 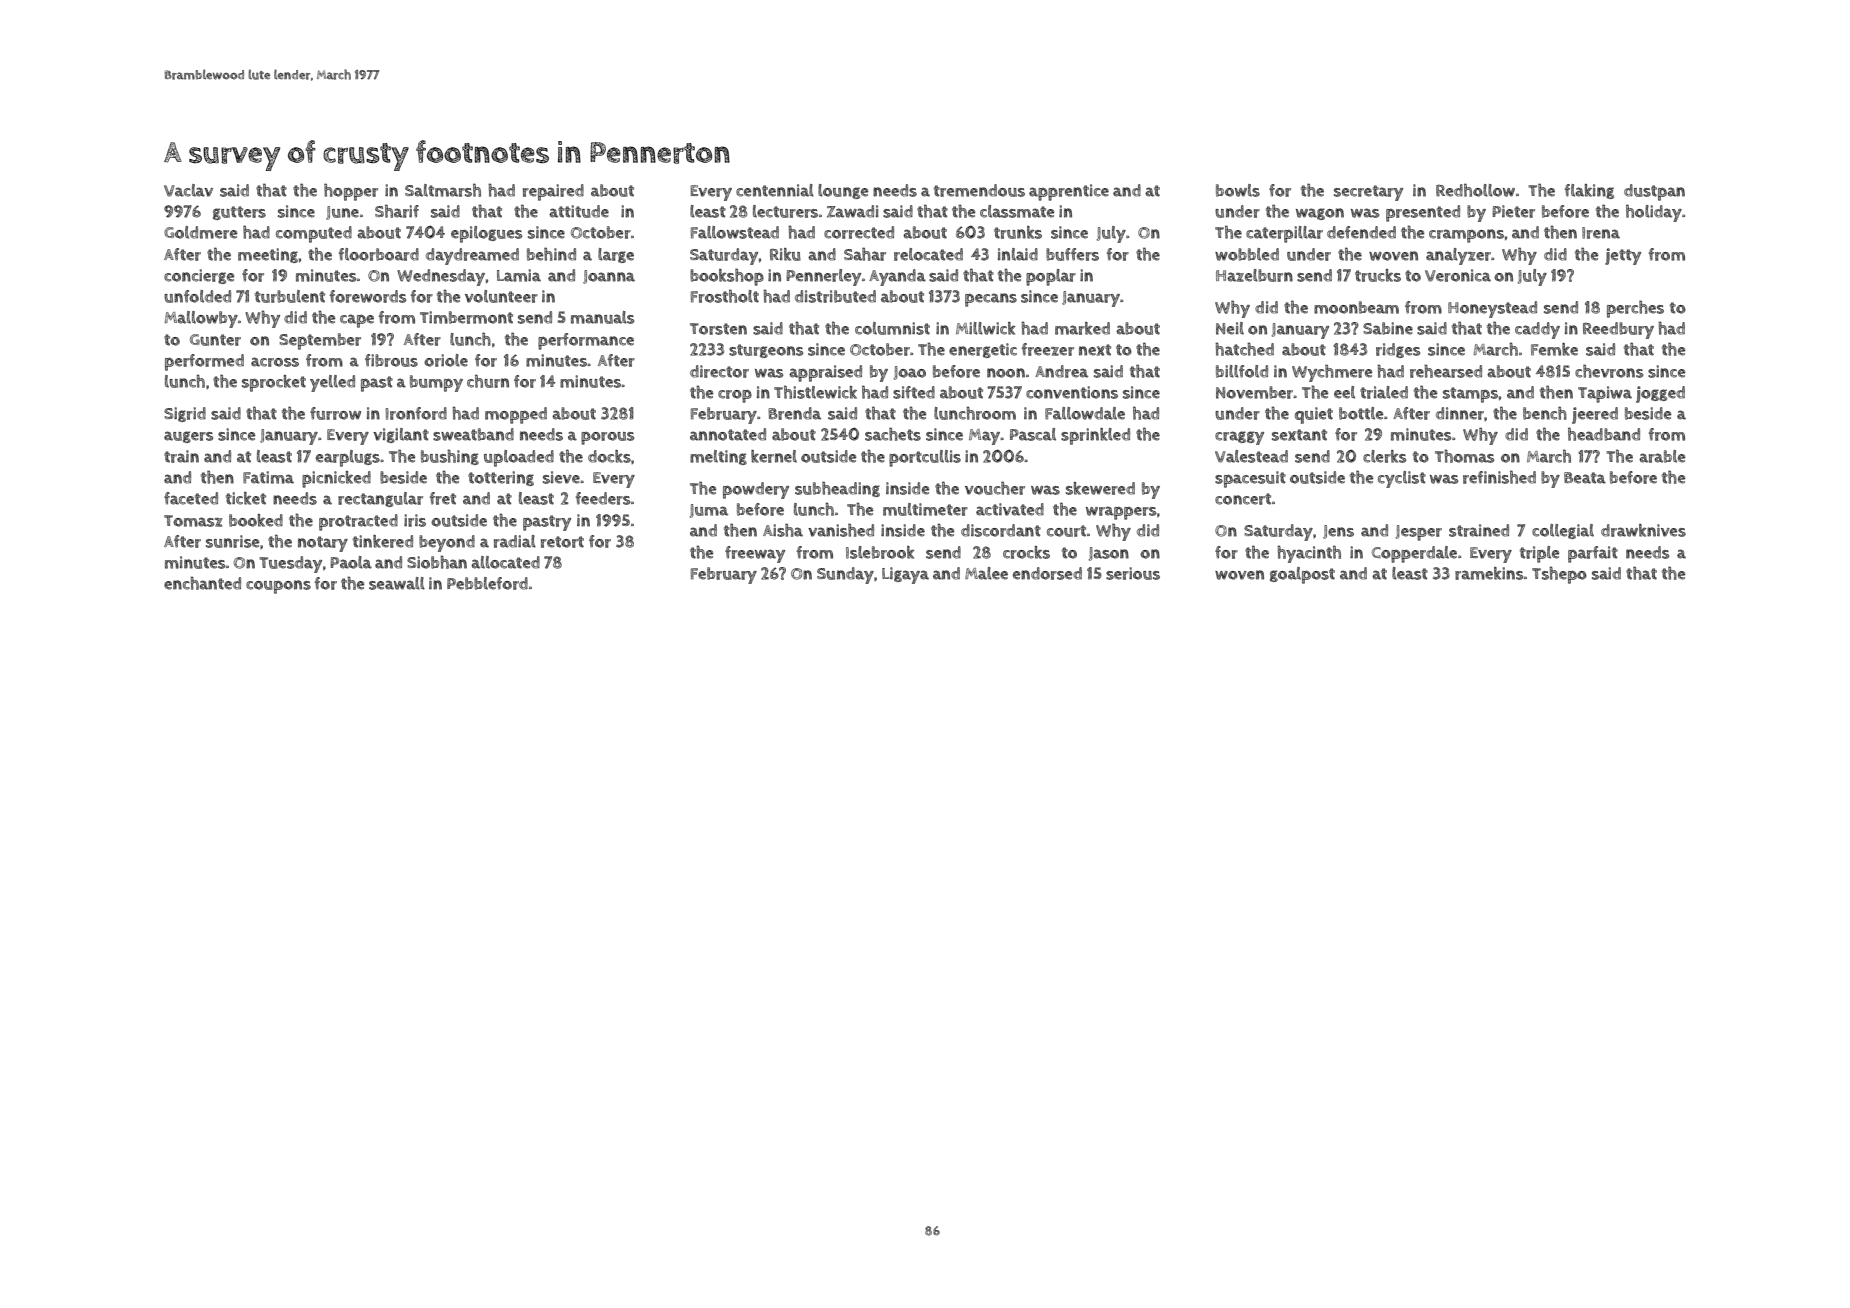 What do you see at coordinates (1492, 309) in the screenshot?
I see `Honeystead` at bounding box center [1492, 309].
